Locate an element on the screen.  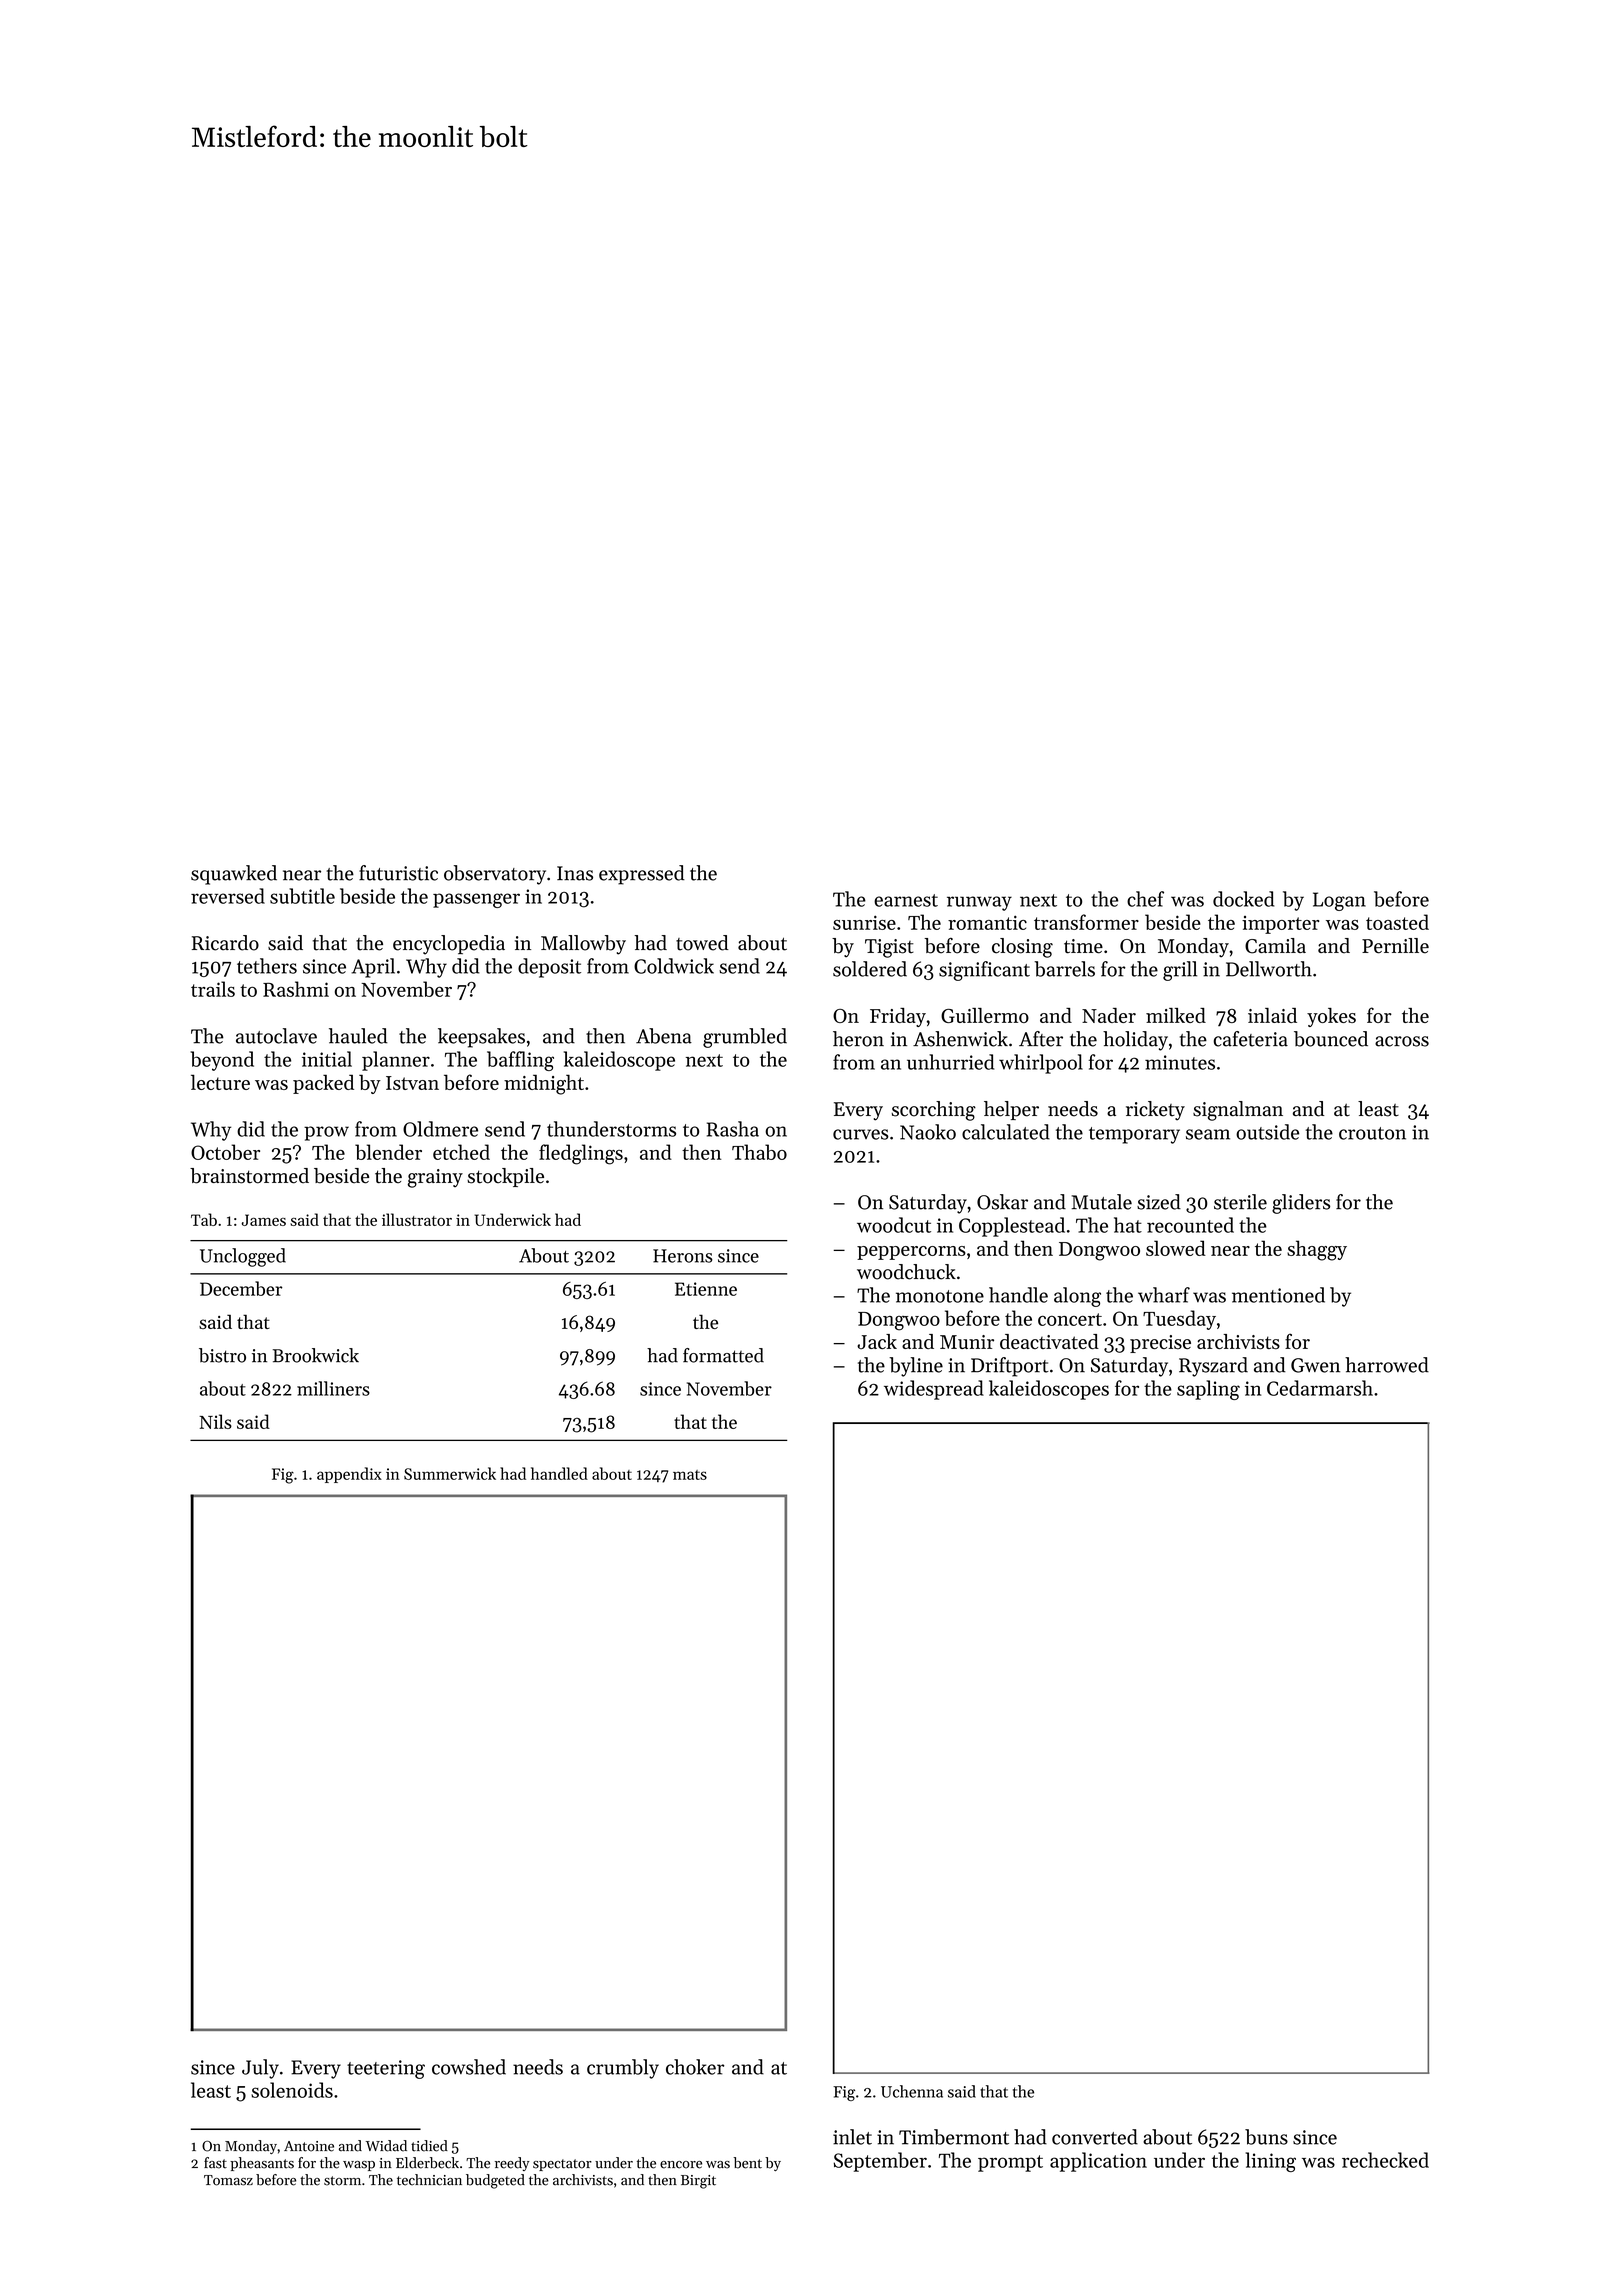
Coldwick is located at coordinates (674, 966).
